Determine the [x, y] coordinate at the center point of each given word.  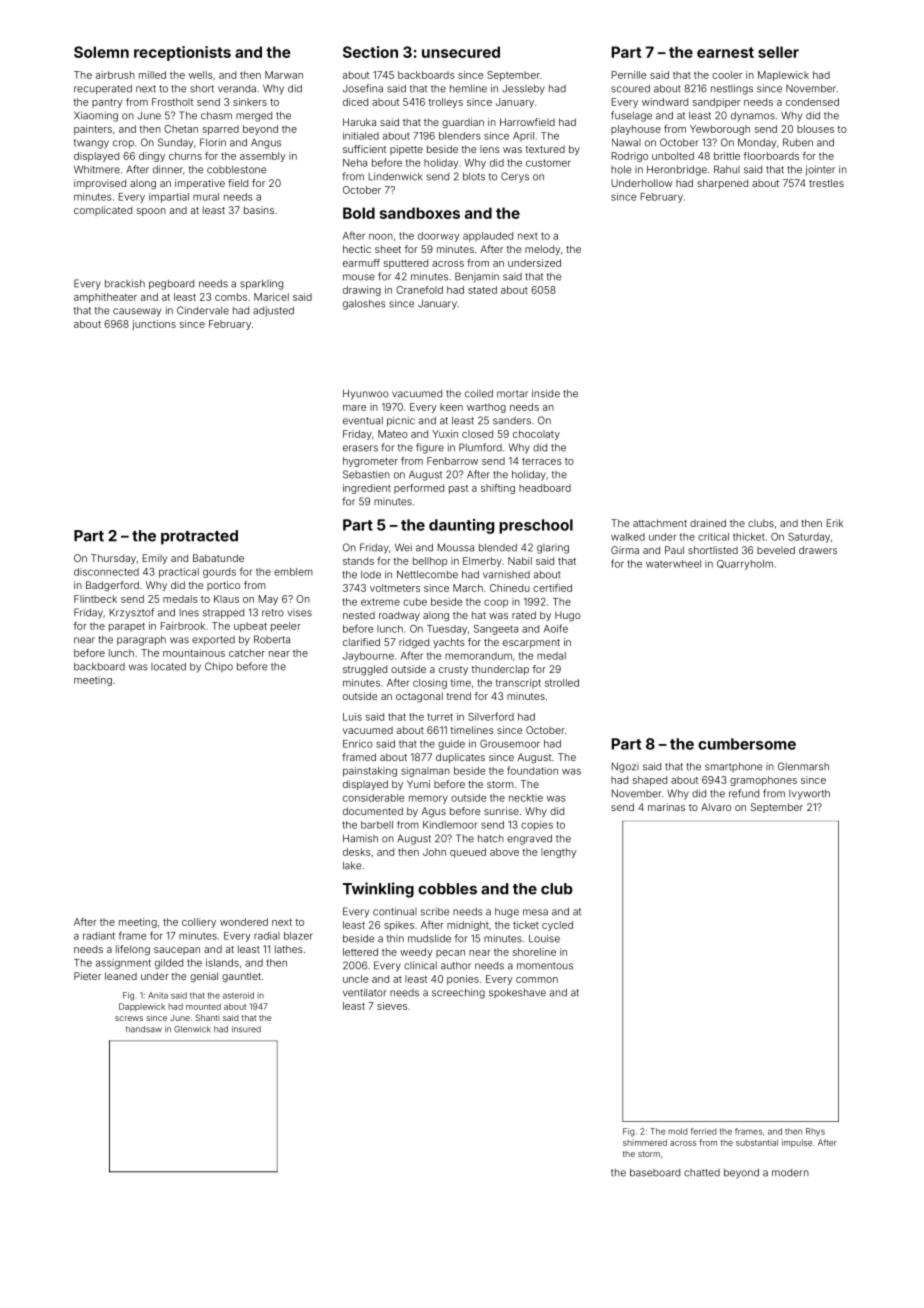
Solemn [101, 52]
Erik [835, 523]
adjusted [273, 311]
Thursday [113, 559]
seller [778, 52]
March [468, 588]
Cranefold [419, 290]
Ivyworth [809, 795]
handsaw [144, 1029]
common [537, 980]
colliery [199, 923]
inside [546, 393]
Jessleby [523, 89]
